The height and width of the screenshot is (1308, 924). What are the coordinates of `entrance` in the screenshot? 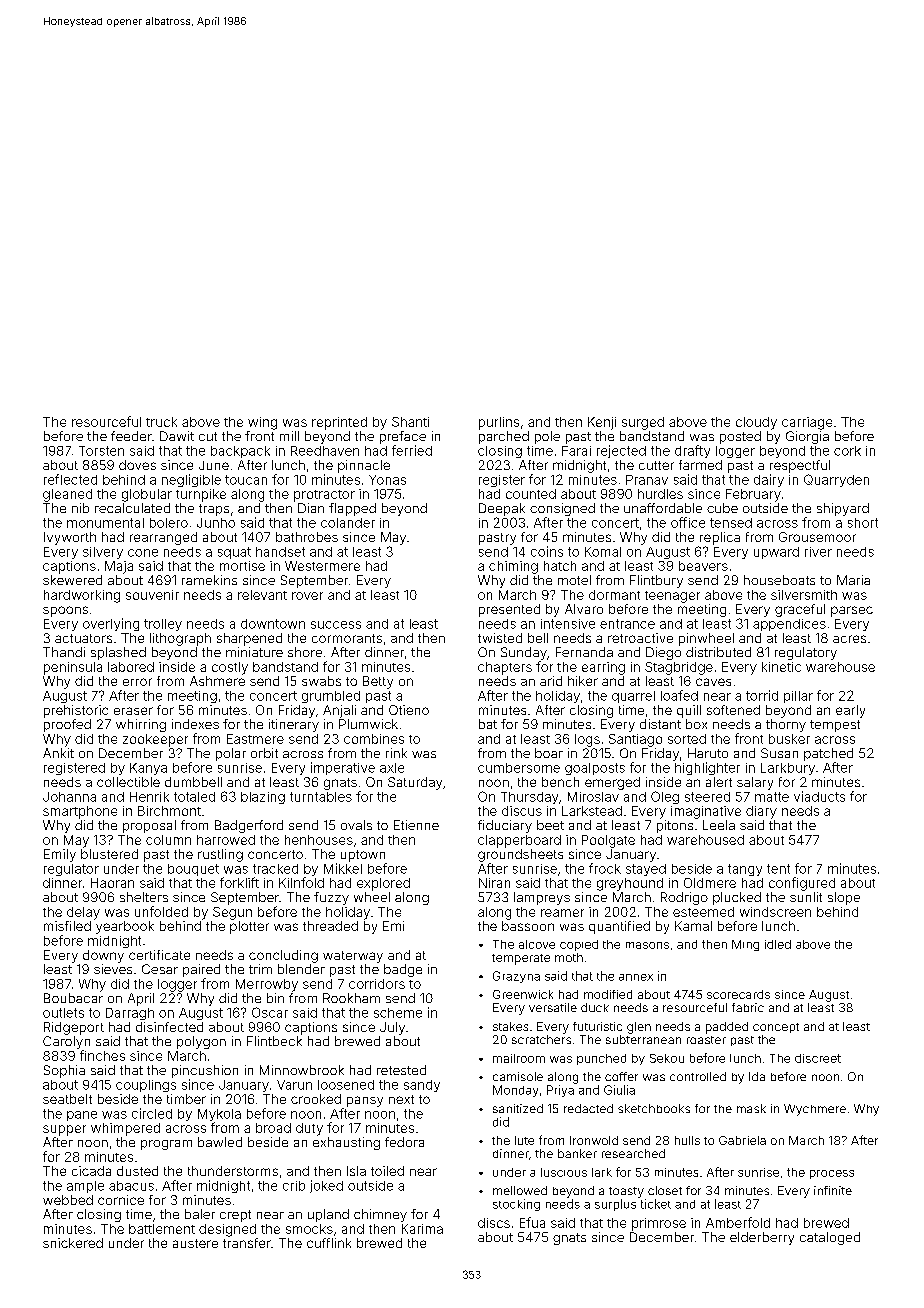 It's located at (627, 624).
